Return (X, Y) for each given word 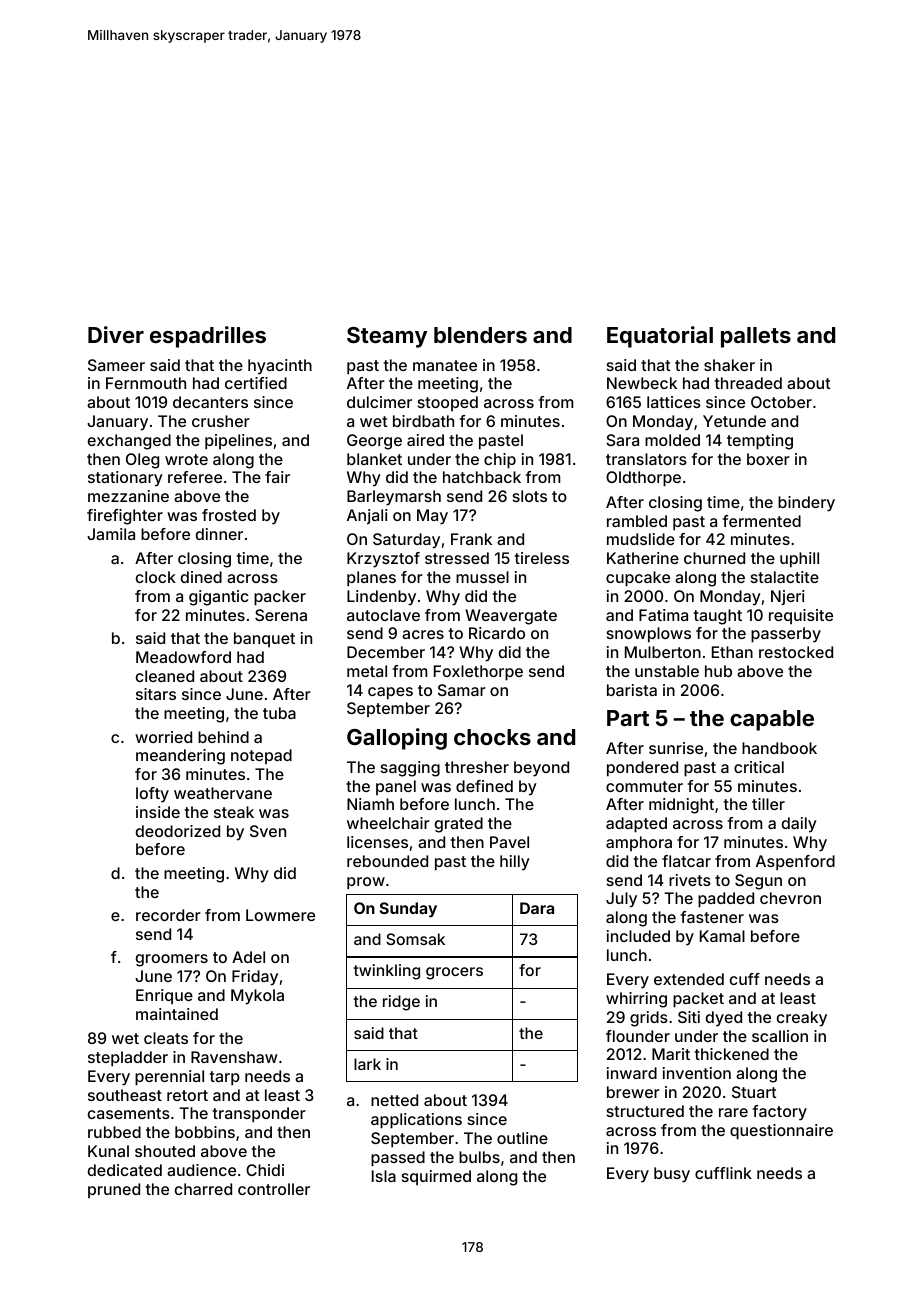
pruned (114, 1190)
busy (672, 1175)
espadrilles (208, 337)
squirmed (436, 1177)
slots (530, 496)
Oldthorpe (643, 479)
